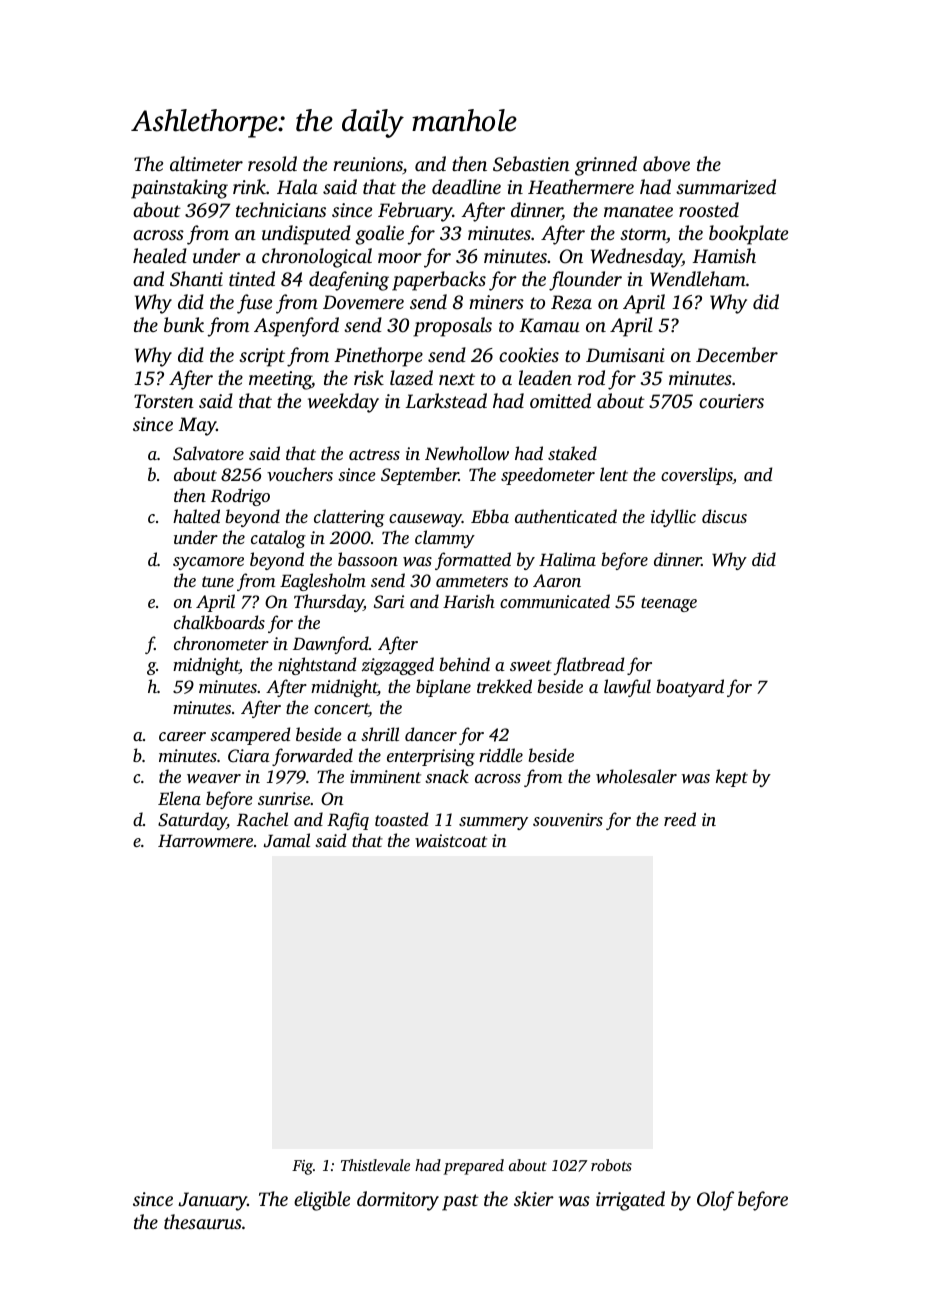 This page has height=1313, width=925. What do you see at coordinates (534, 1198) in the page?
I see `skier` at bounding box center [534, 1198].
